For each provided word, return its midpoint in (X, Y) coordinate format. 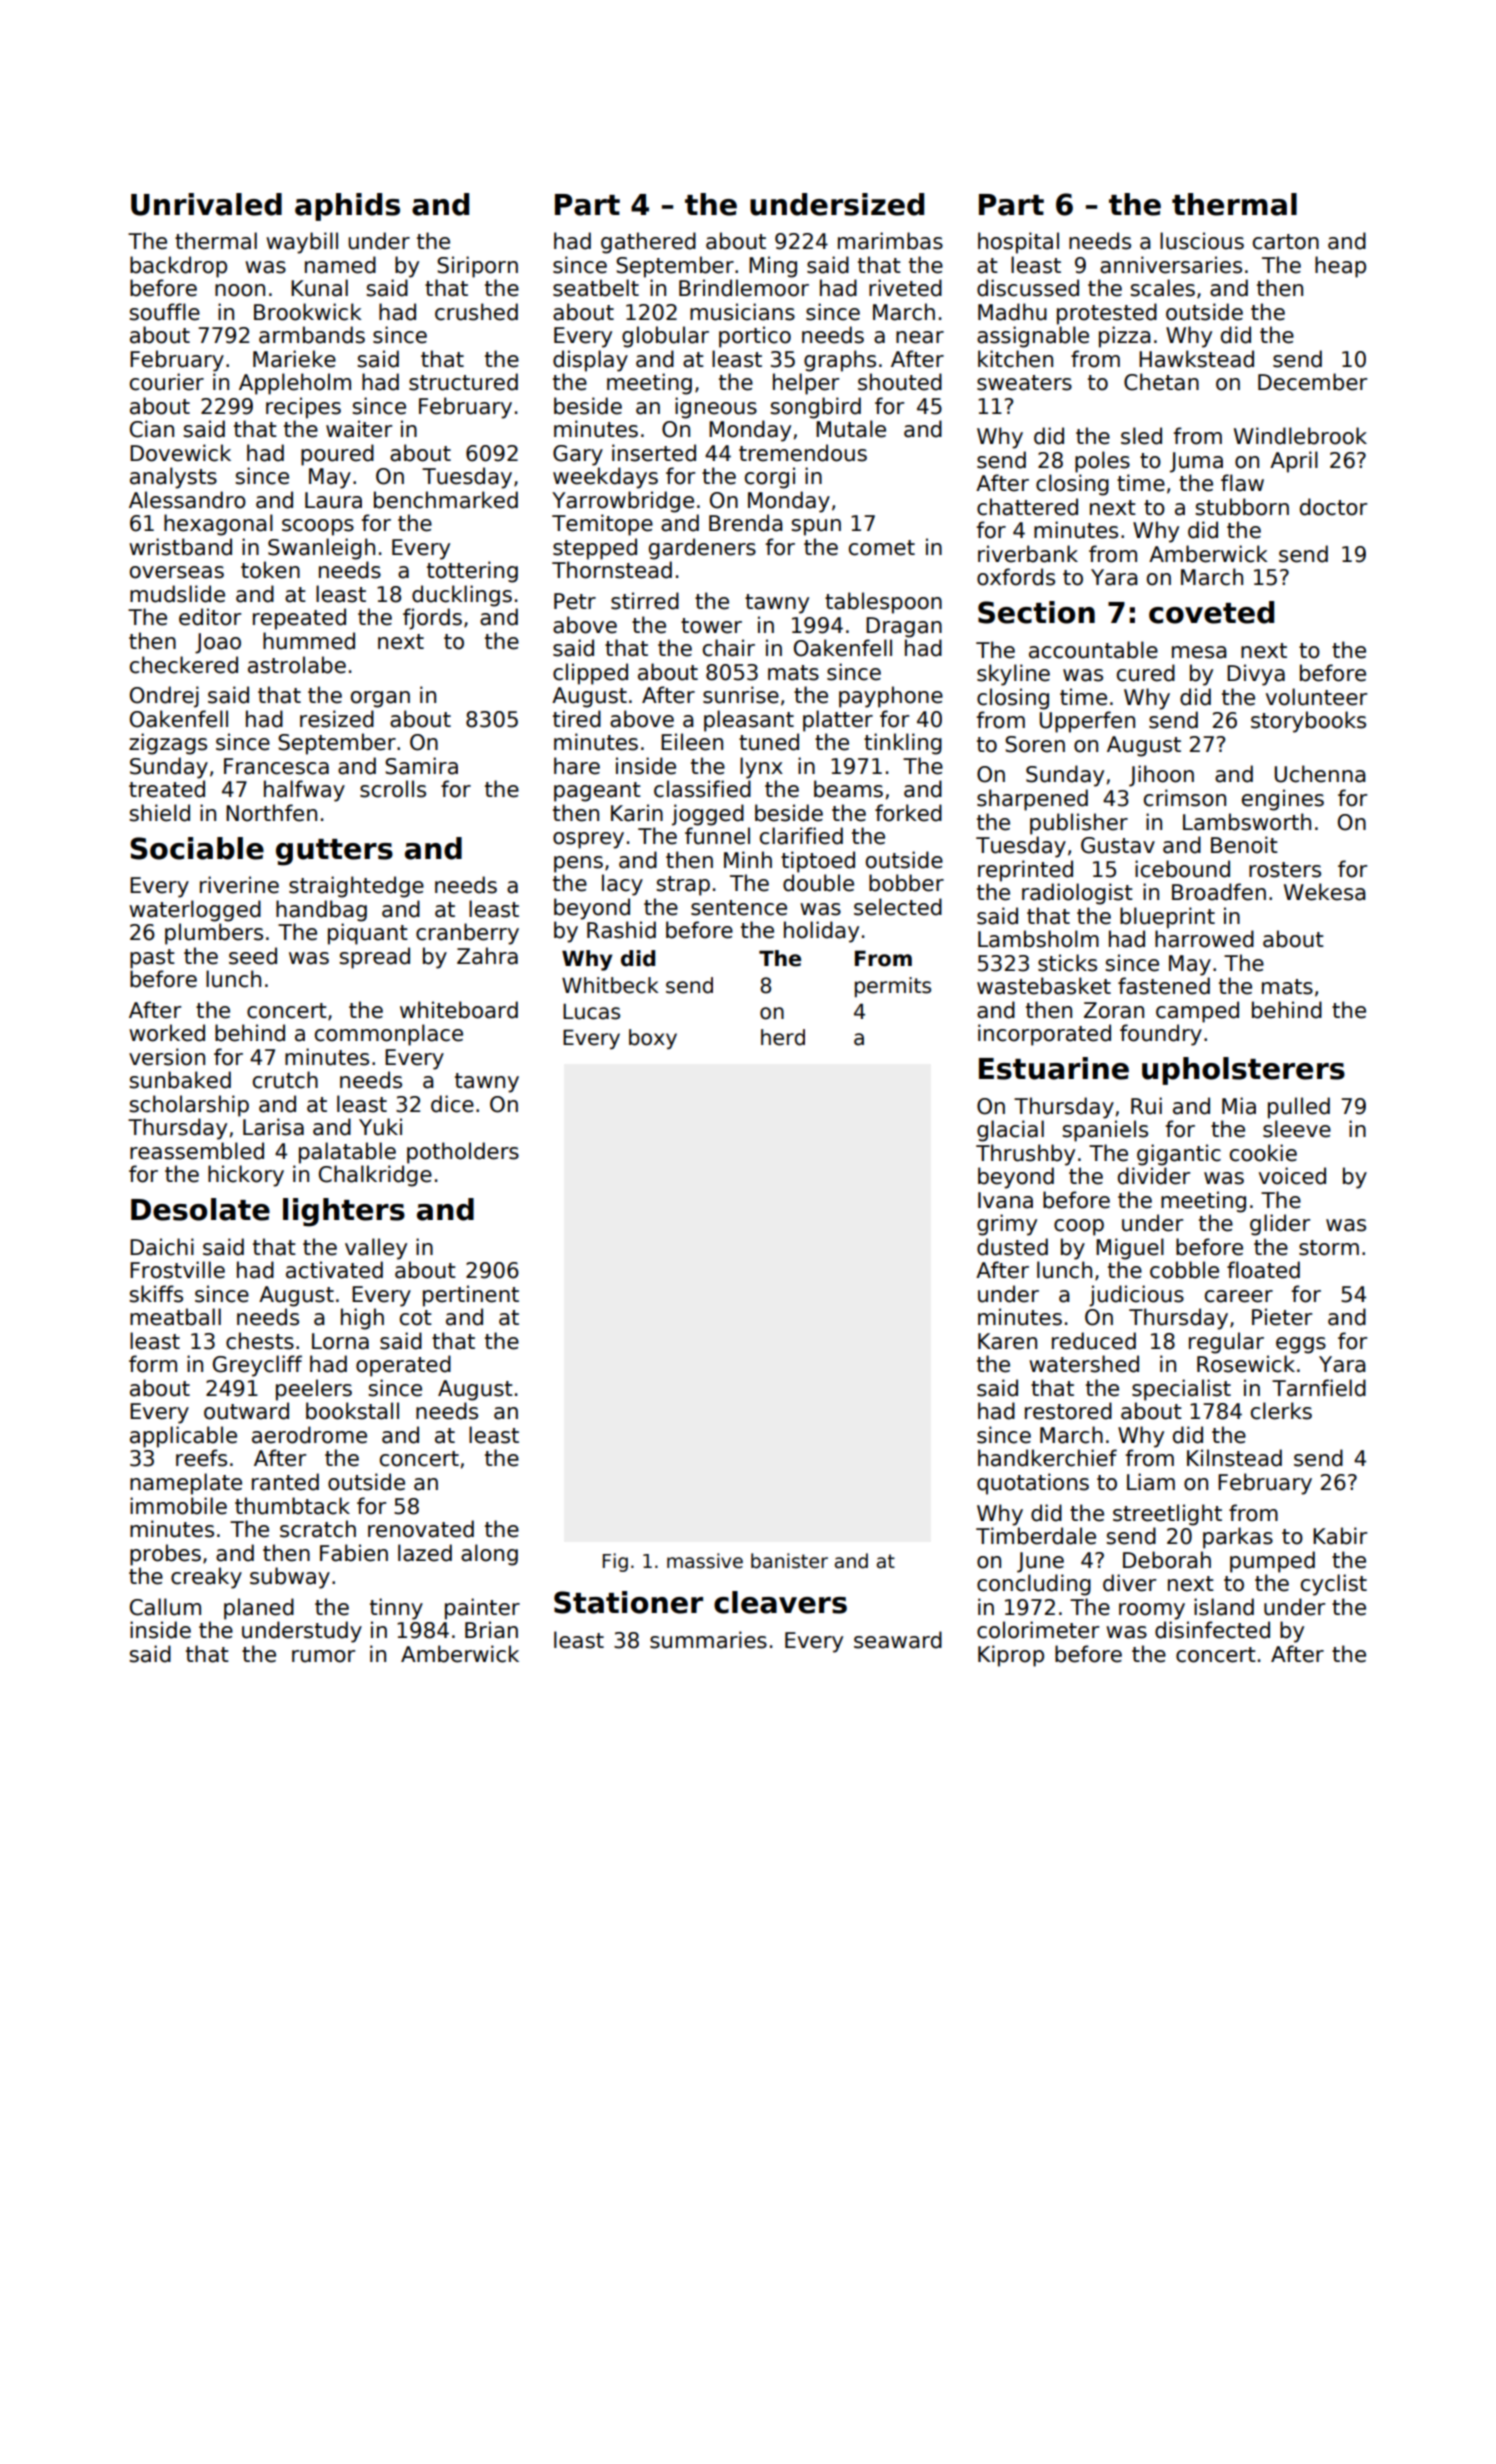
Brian (491, 1630)
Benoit (1244, 845)
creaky (206, 1578)
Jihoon (1161, 776)
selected (898, 907)
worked (167, 1033)
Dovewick (180, 453)
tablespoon (883, 603)
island (1224, 1607)
